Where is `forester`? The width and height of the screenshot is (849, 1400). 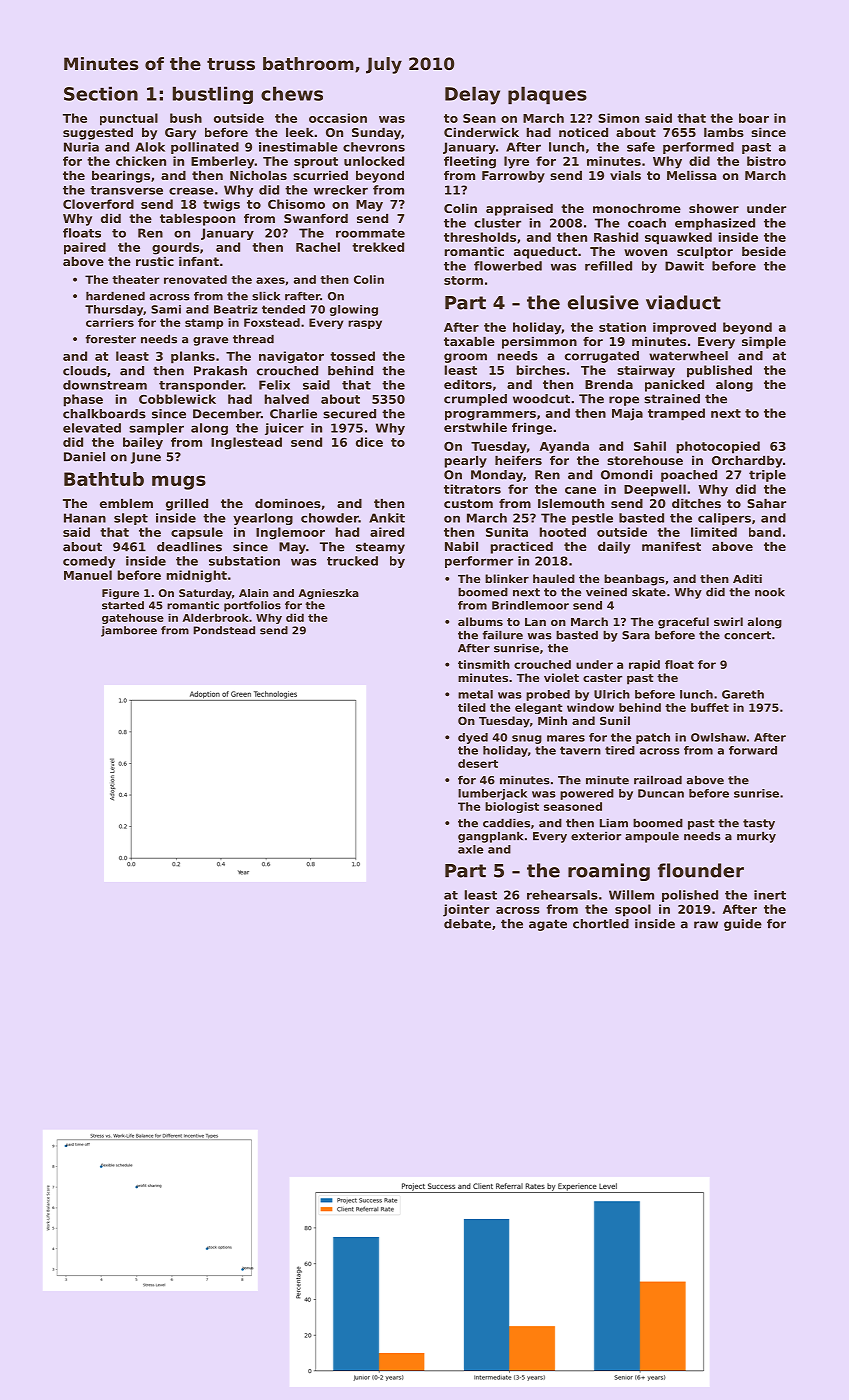
forester is located at coordinates (111, 339).
